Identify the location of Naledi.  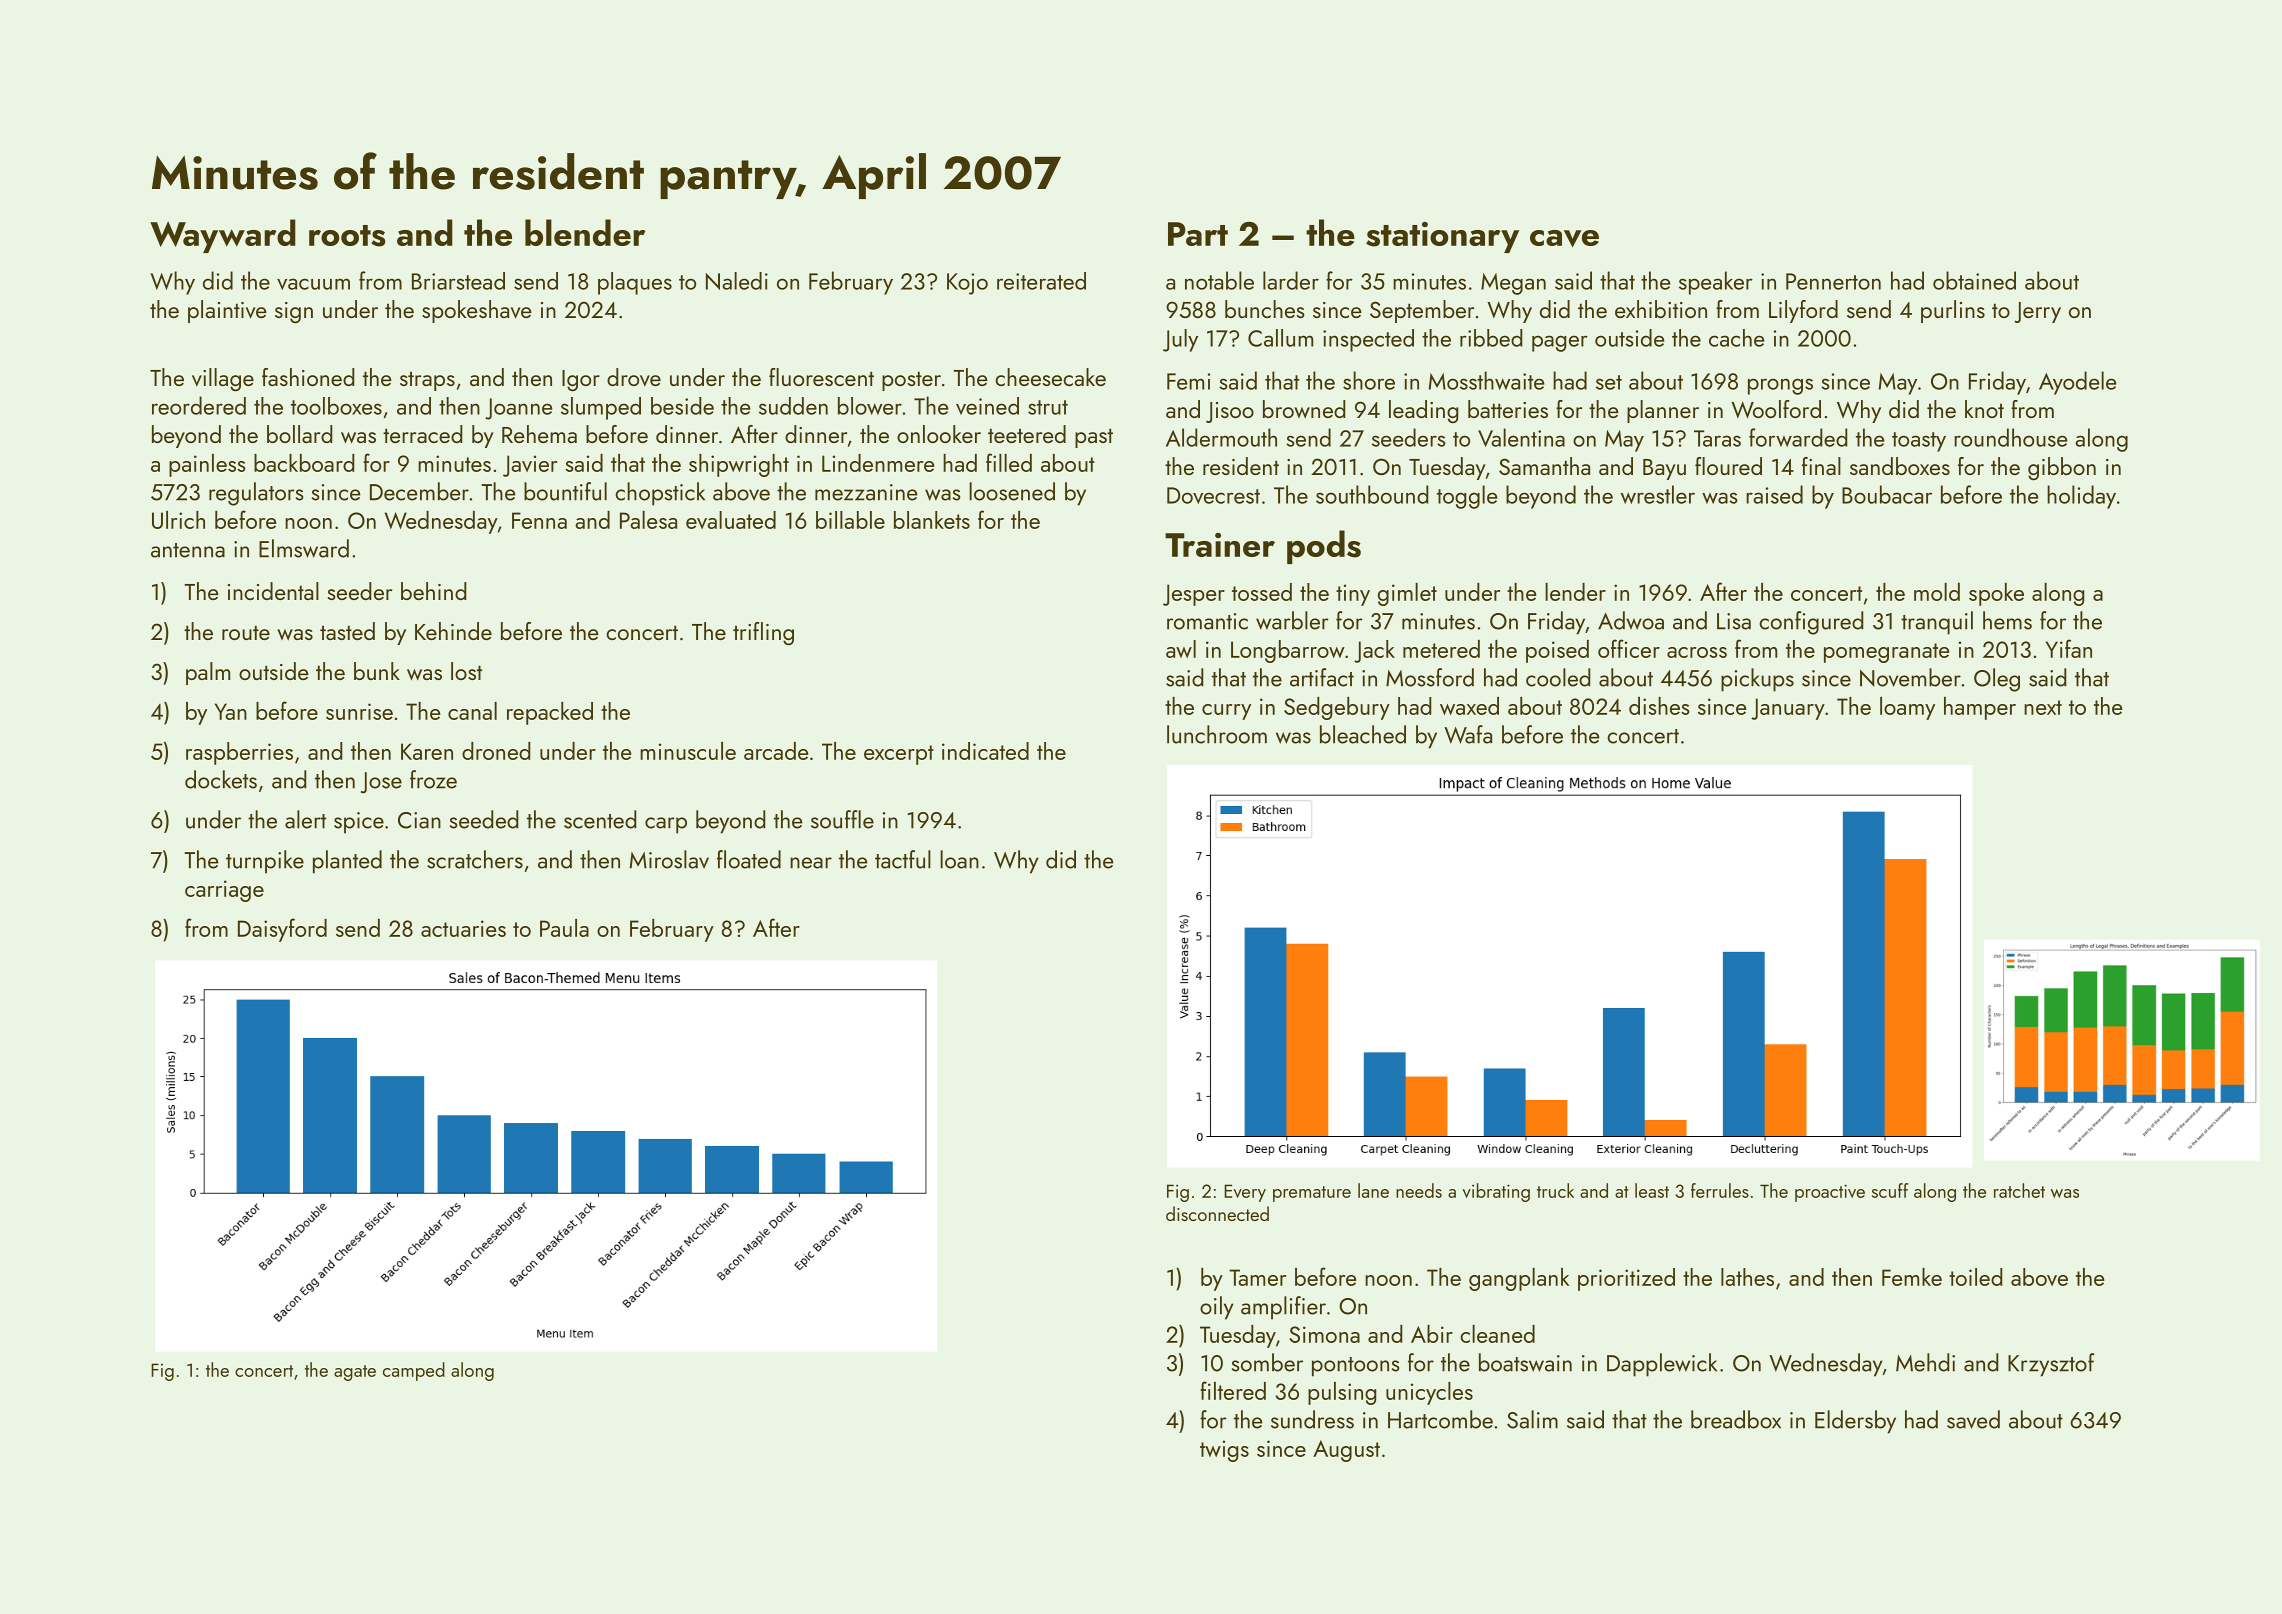
(737, 281).
